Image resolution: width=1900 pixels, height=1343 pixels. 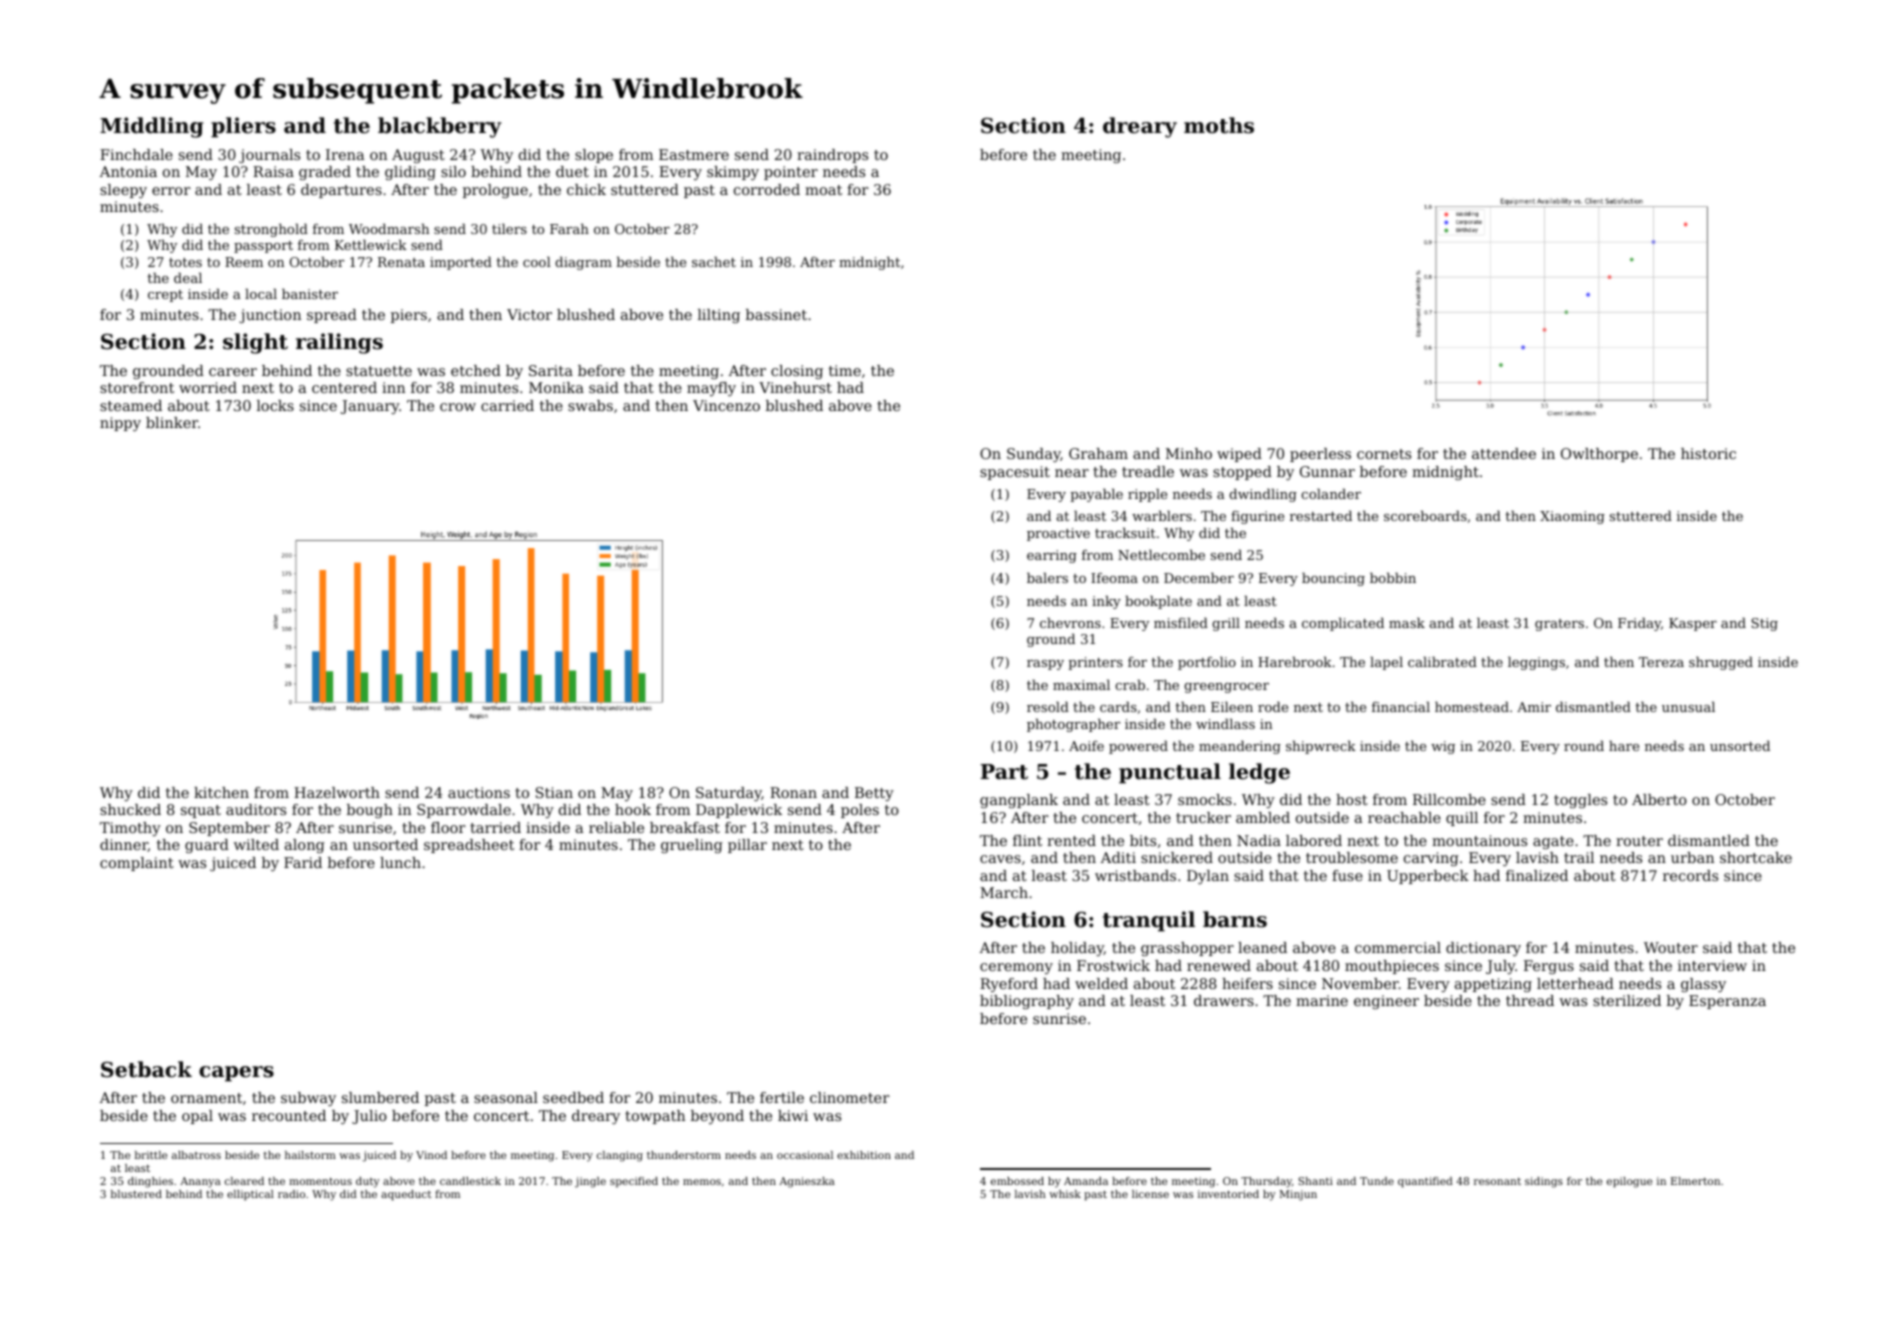 What do you see at coordinates (1537, 875) in the screenshot?
I see `finalized` at bounding box center [1537, 875].
